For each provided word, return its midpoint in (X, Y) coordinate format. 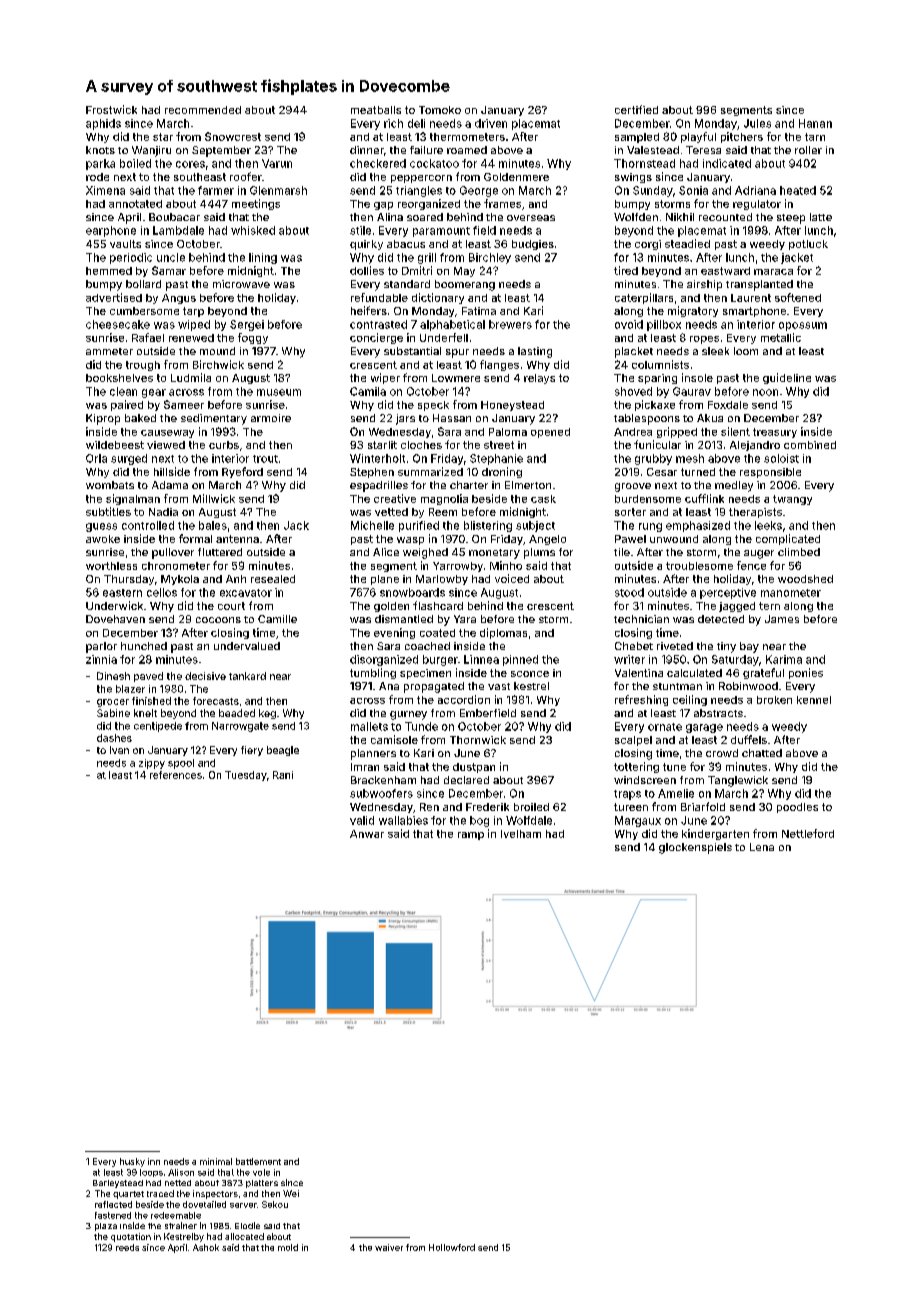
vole (261, 1172)
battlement (258, 1161)
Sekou (275, 1204)
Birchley (490, 258)
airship (704, 285)
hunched (144, 646)
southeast (200, 177)
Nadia (163, 512)
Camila (368, 391)
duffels (749, 739)
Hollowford (452, 1247)
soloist (781, 458)
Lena (762, 847)
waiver (389, 1247)
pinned (520, 660)
